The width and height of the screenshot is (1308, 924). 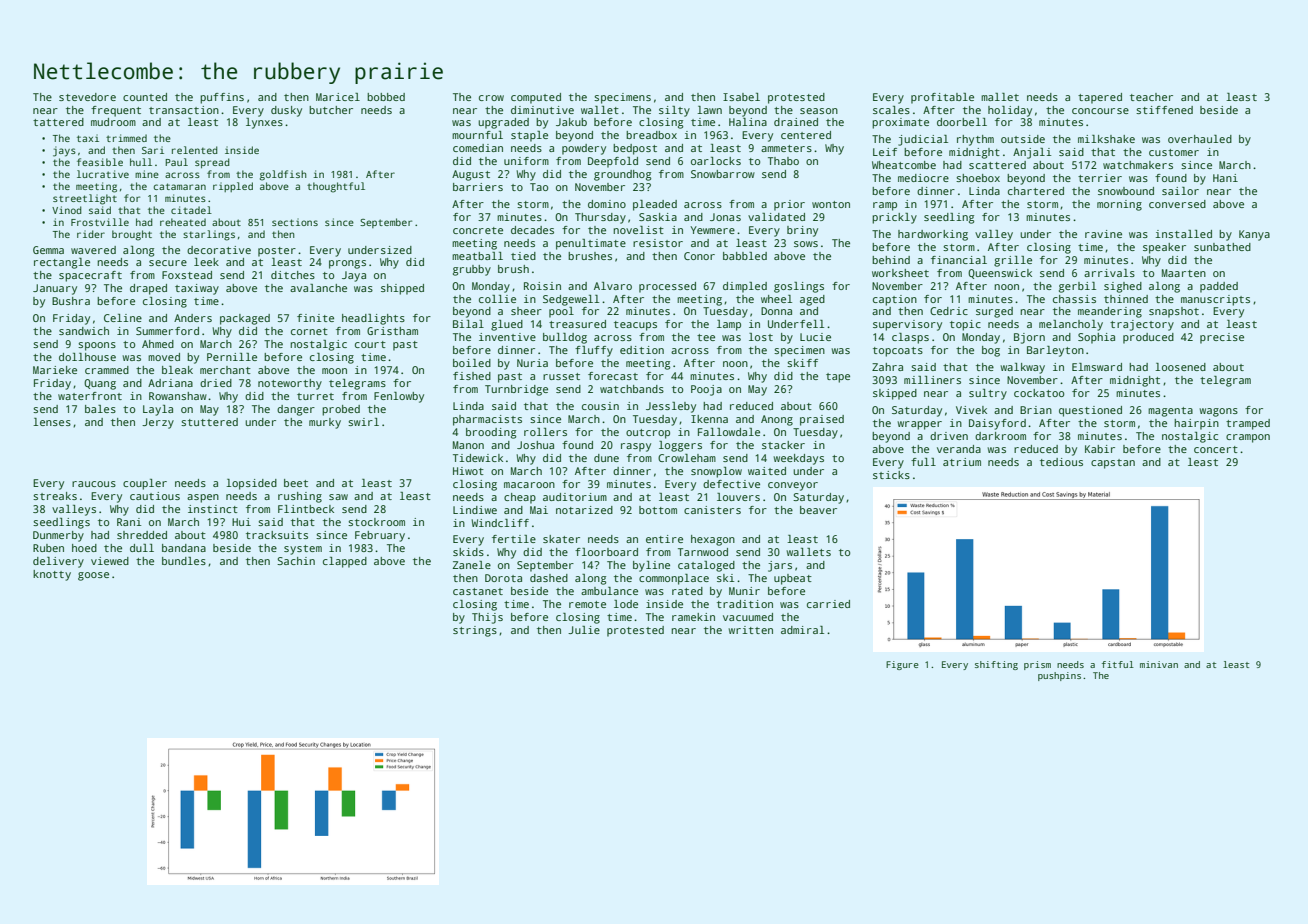 I want to click on capstan, so click(x=1113, y=464).
